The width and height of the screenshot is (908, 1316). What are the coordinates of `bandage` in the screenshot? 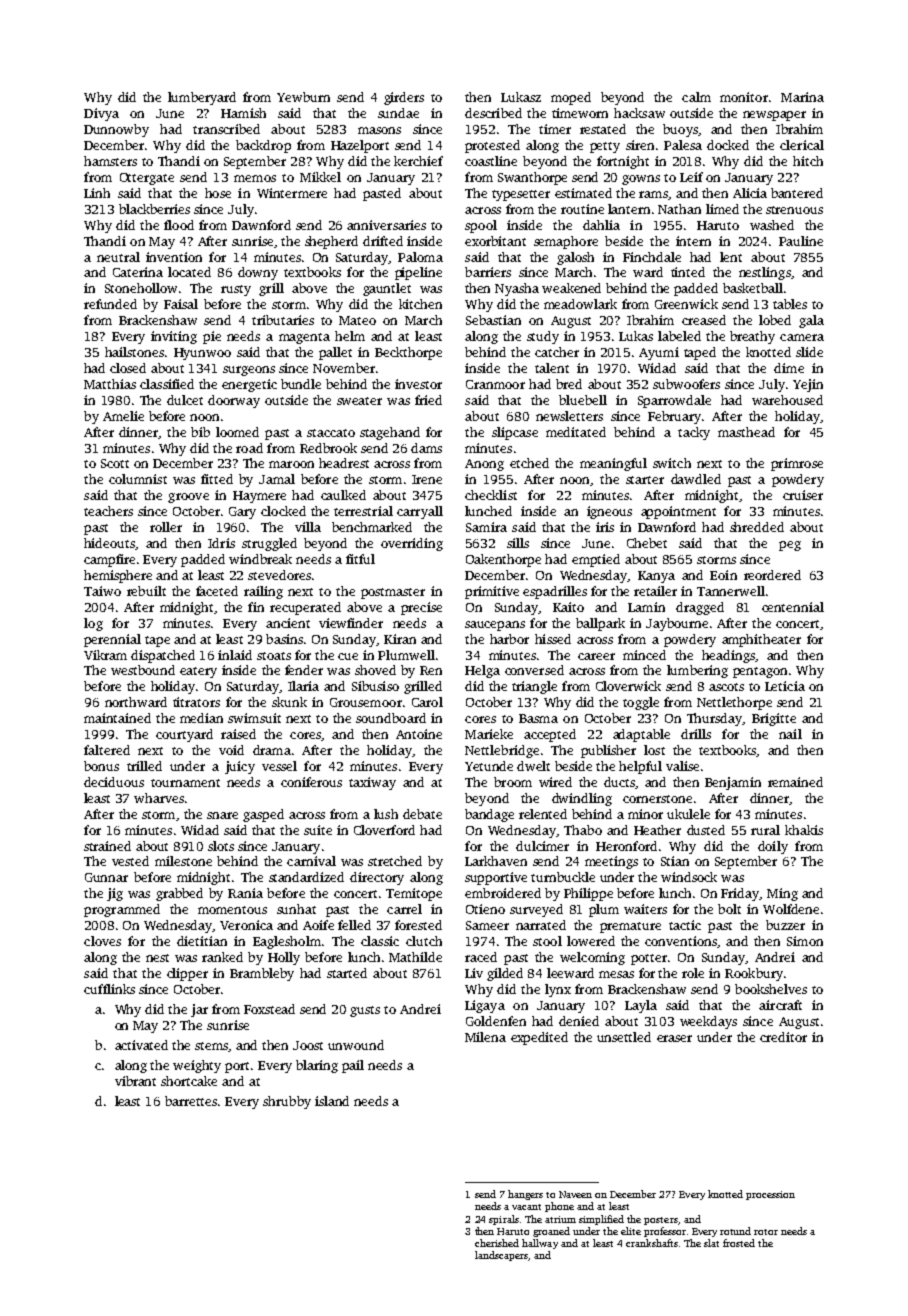 It's located at (489, 815).
